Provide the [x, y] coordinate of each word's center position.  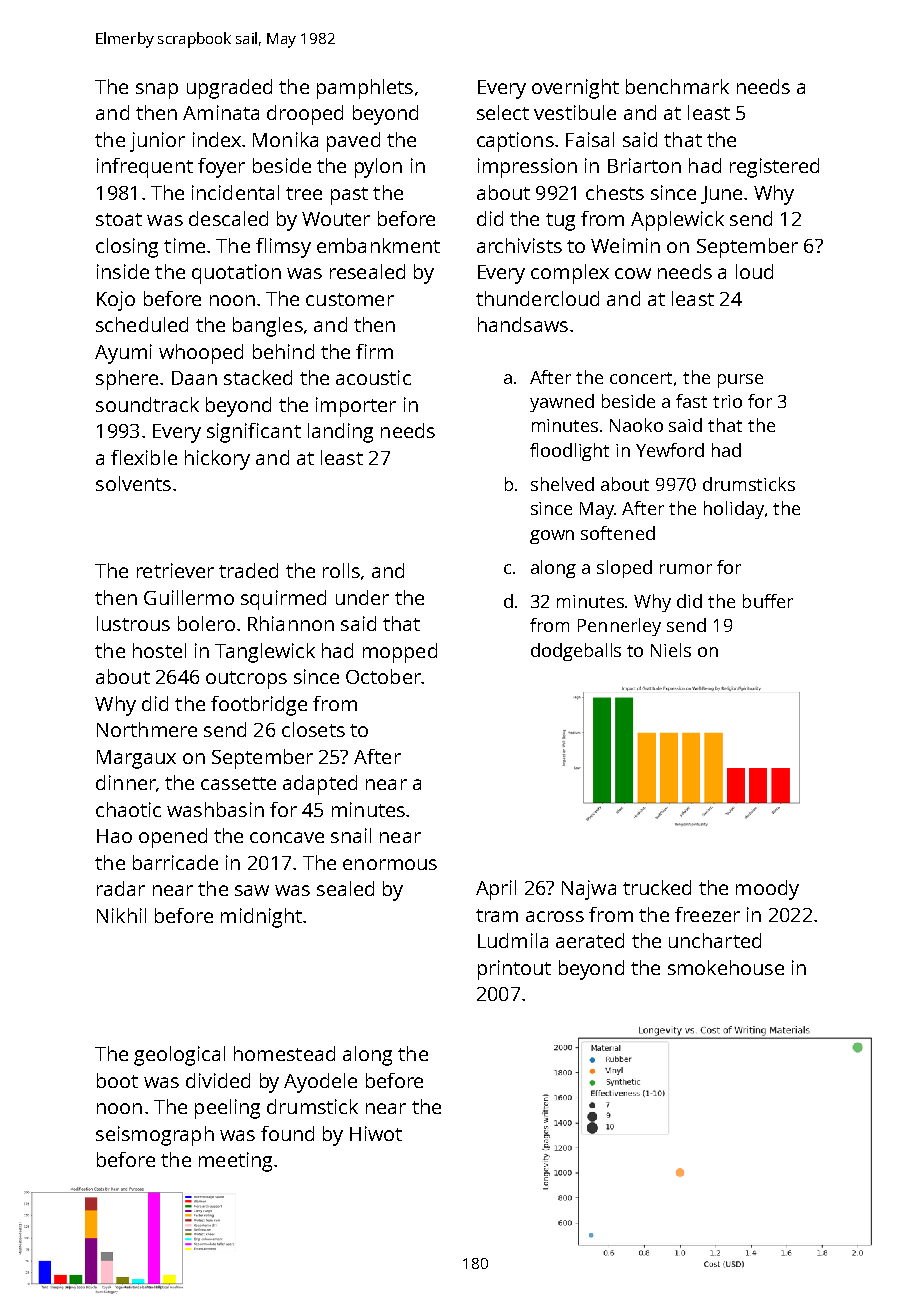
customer [350, 299]
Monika [285, 139]
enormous [390, 864]
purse [740, 381]
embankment [378, 245]
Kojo [116, 301]
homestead [284, 1053]
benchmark [677, 86]
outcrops [246, 680]
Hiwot [376, 1133]
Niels [671, 650]
